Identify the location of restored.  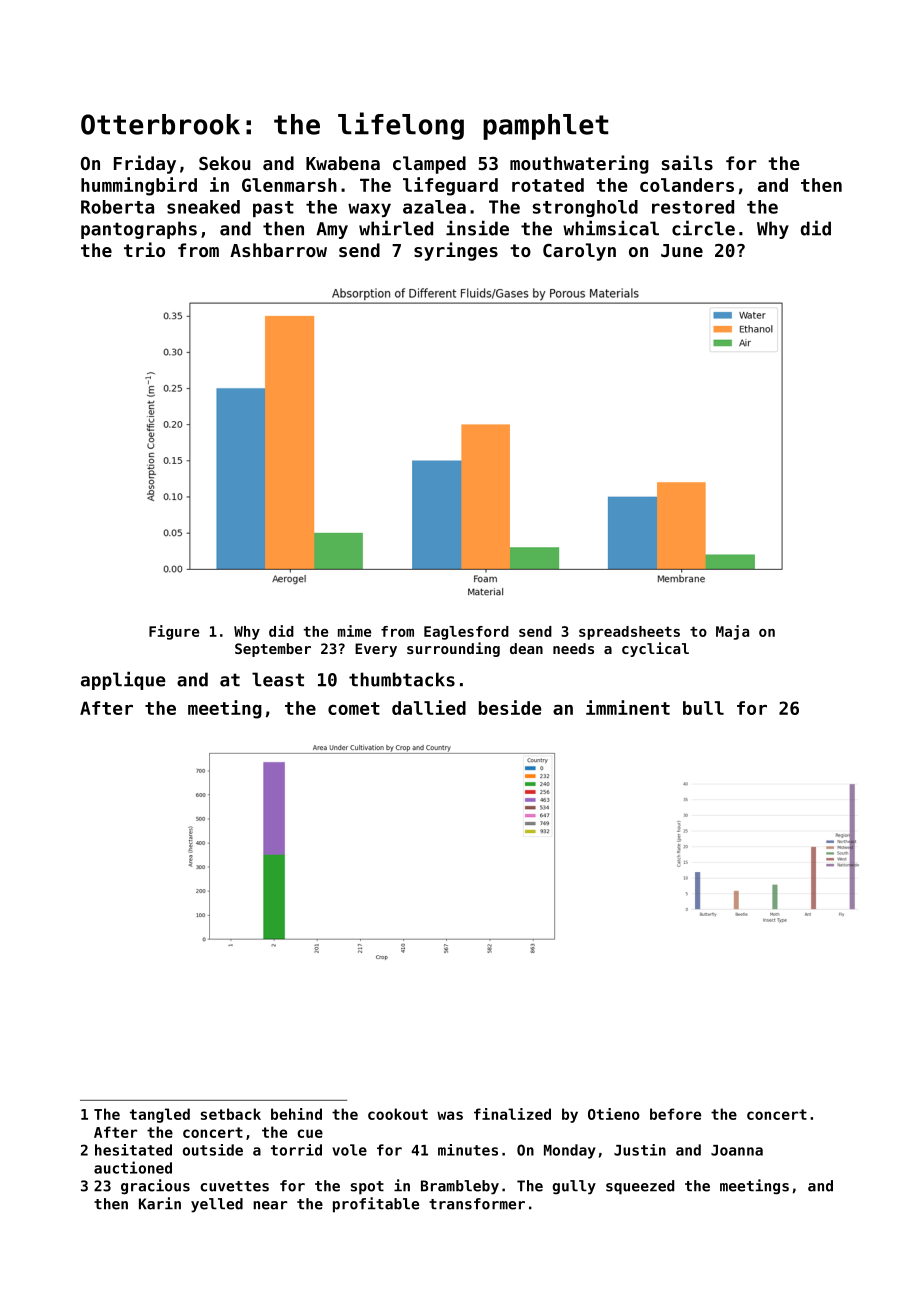
(693, 207).
